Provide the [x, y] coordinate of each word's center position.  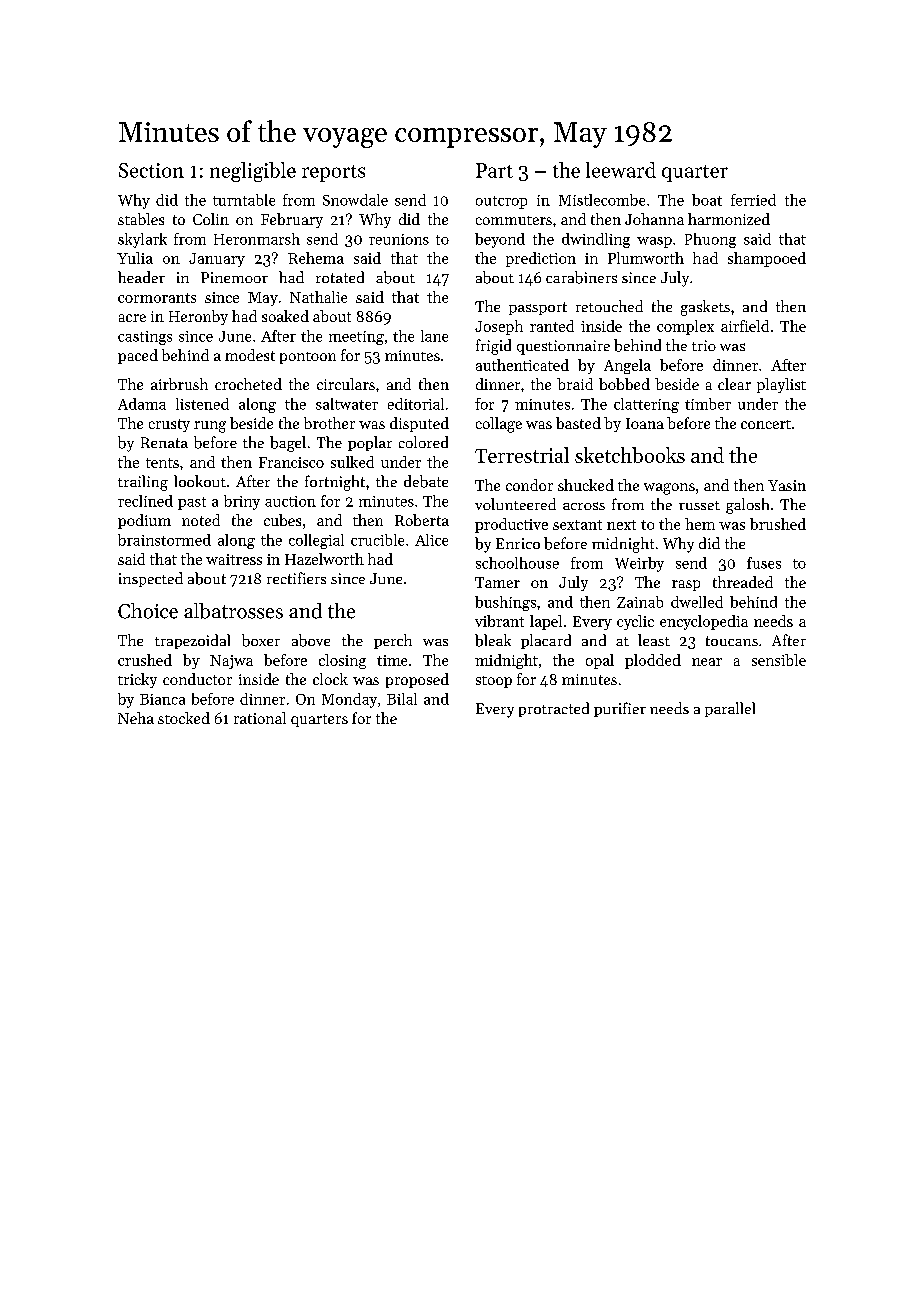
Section [151, 170]
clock [330, 679]
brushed [778, 524]
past [192, 503]
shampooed [767, 259]
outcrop [501, 202]
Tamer [497, 582]
